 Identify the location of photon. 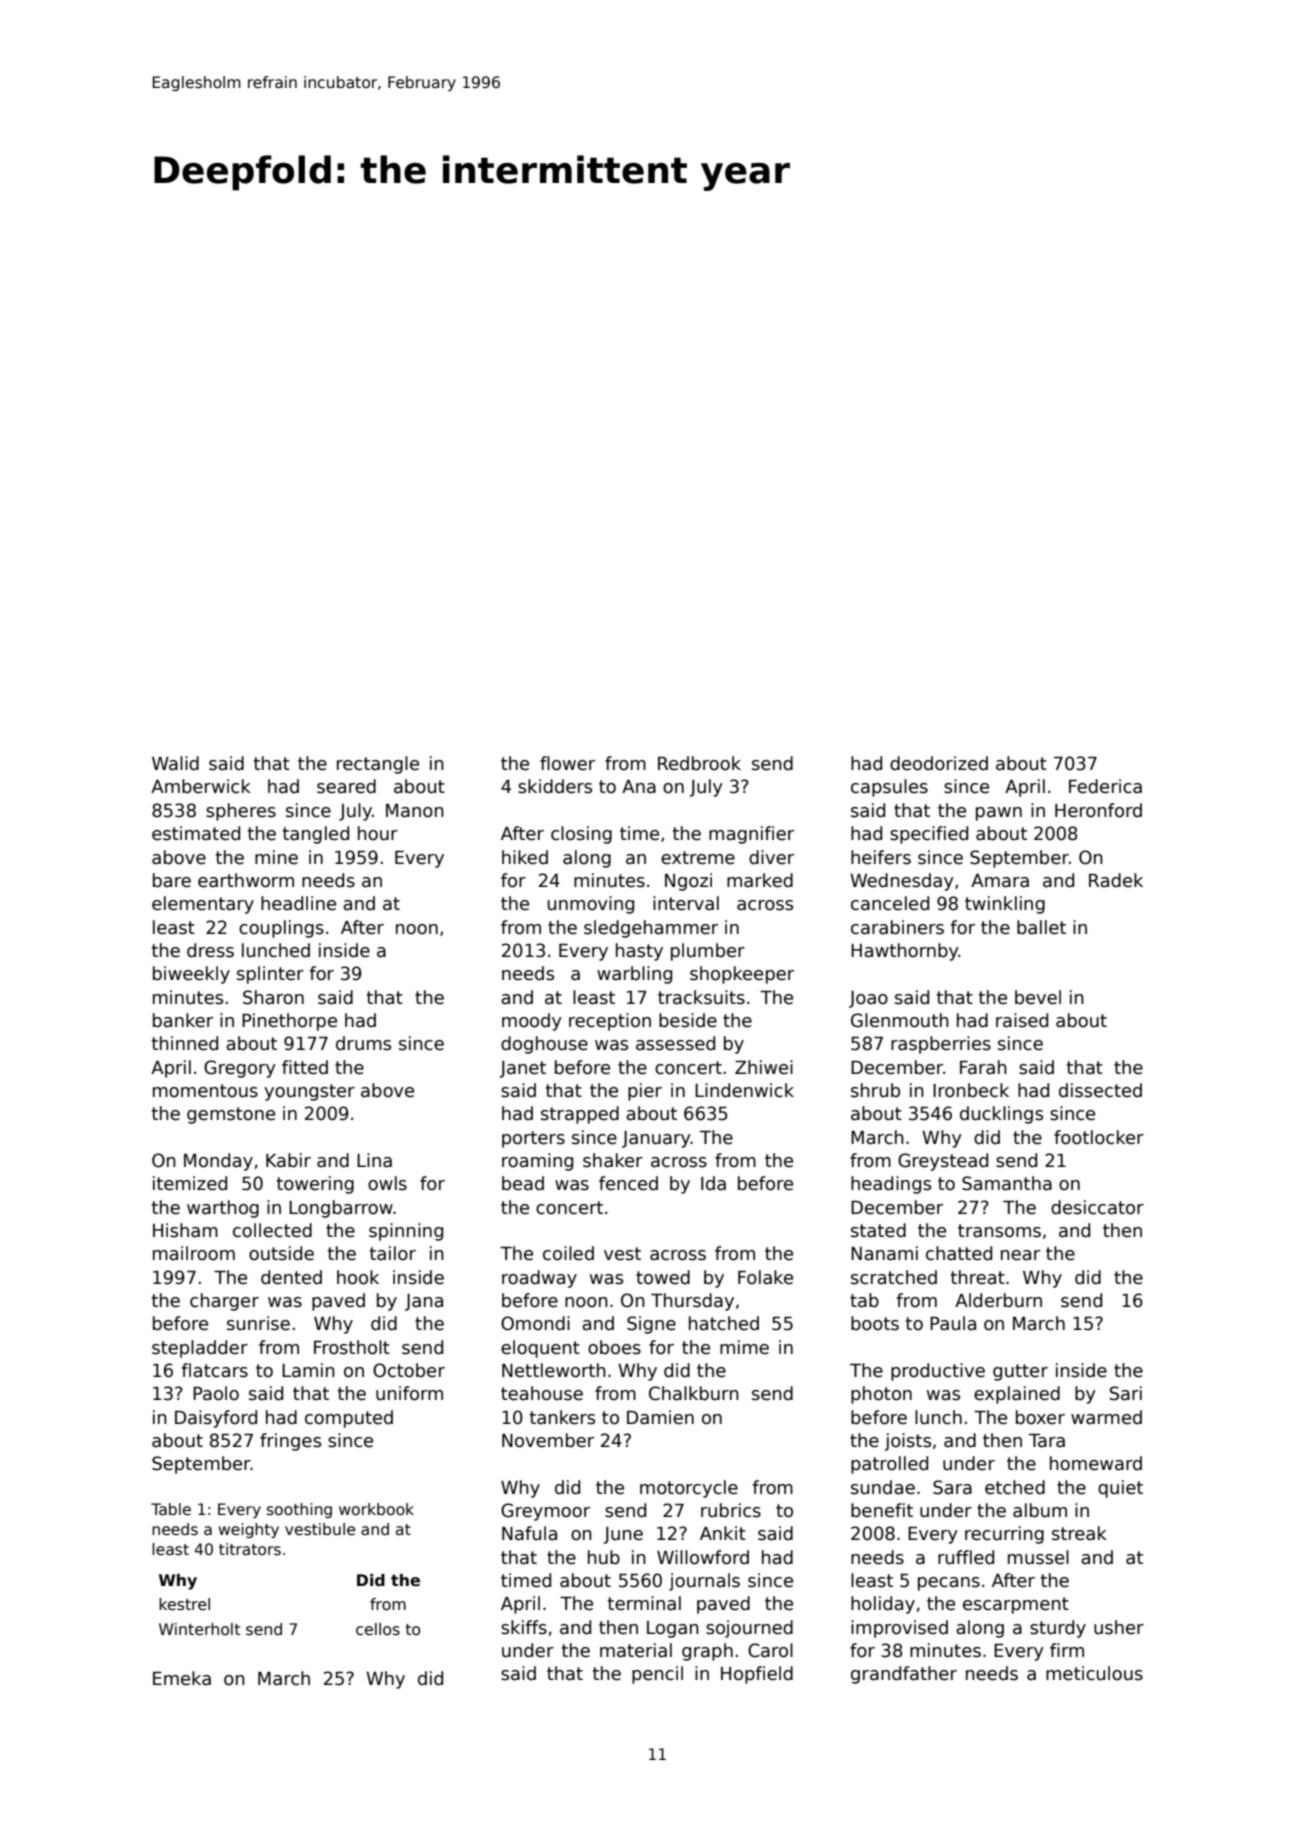
(881, 1395).
